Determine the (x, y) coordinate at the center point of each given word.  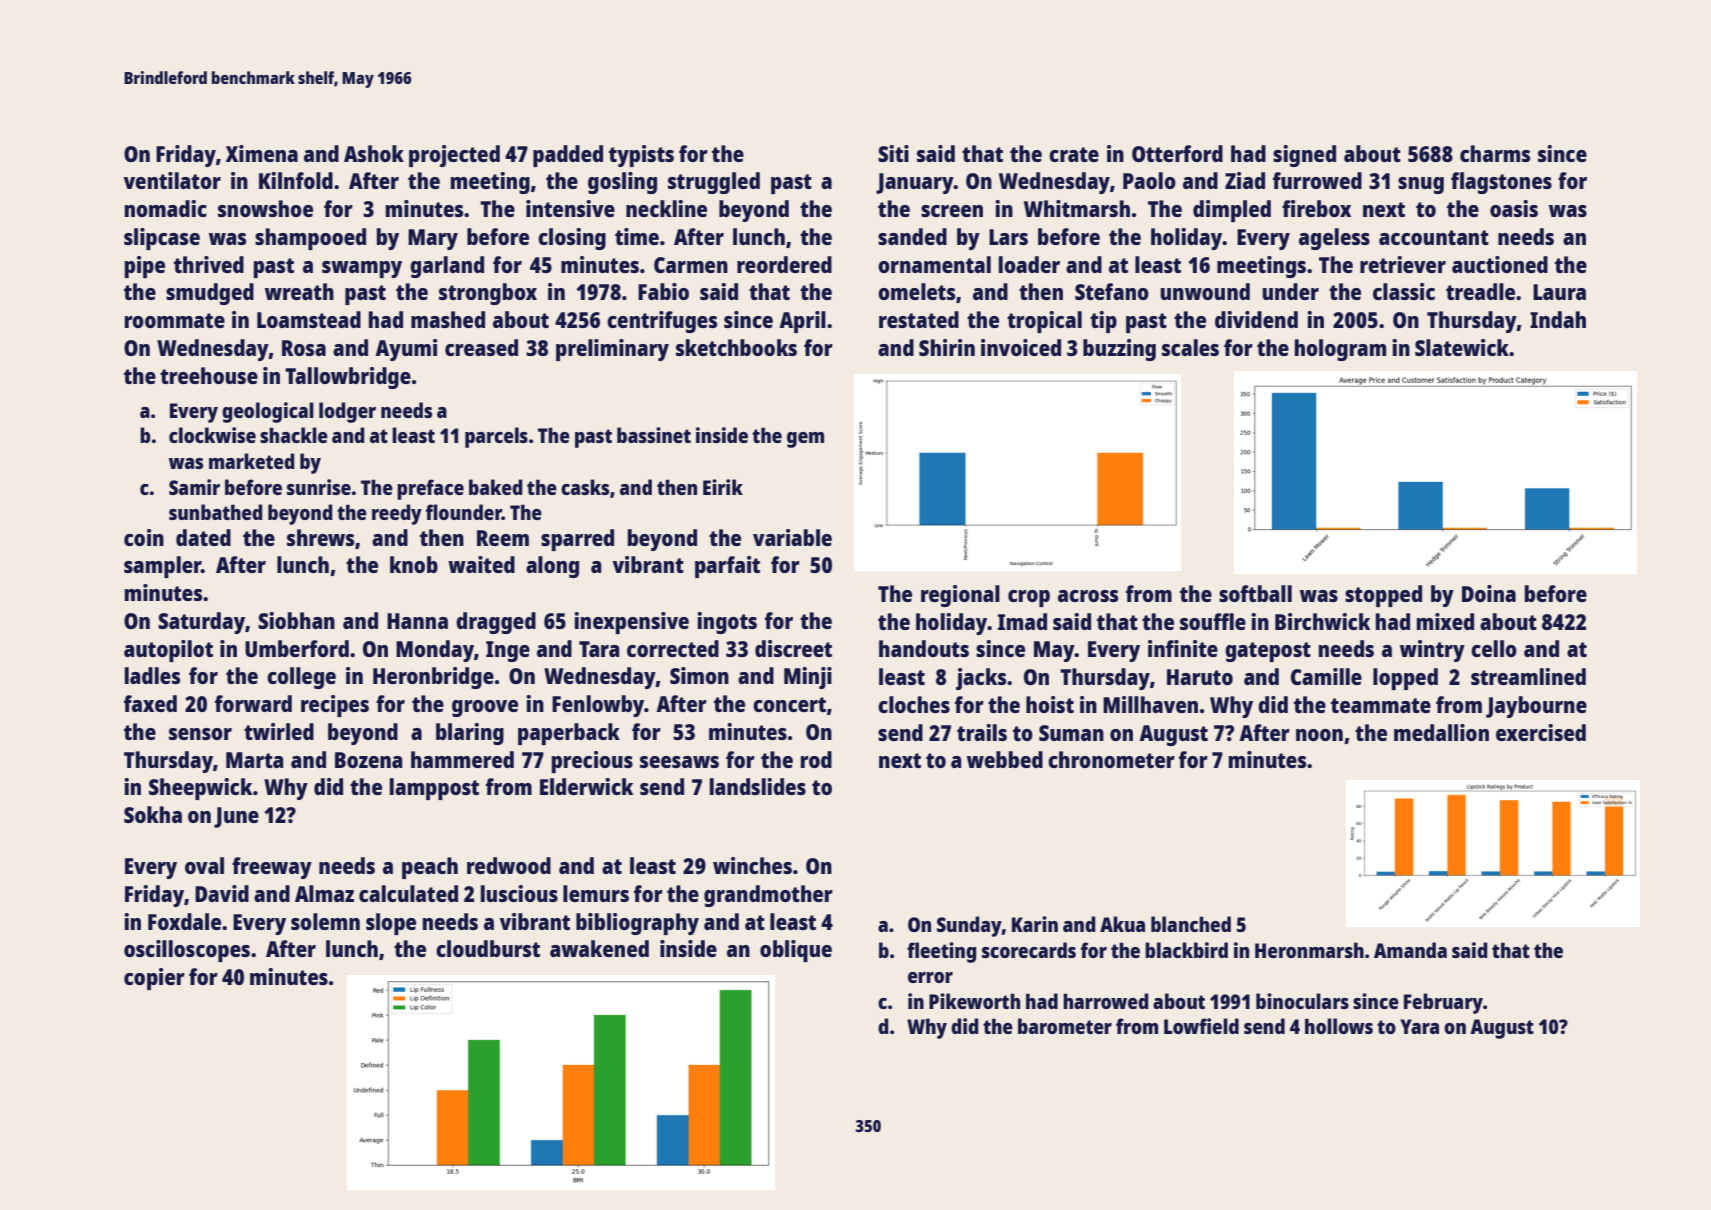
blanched (1191, 924)
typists (641, 156)
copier (154, 979)
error (930, 977)
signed (1304, 156)
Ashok (374, 153)
